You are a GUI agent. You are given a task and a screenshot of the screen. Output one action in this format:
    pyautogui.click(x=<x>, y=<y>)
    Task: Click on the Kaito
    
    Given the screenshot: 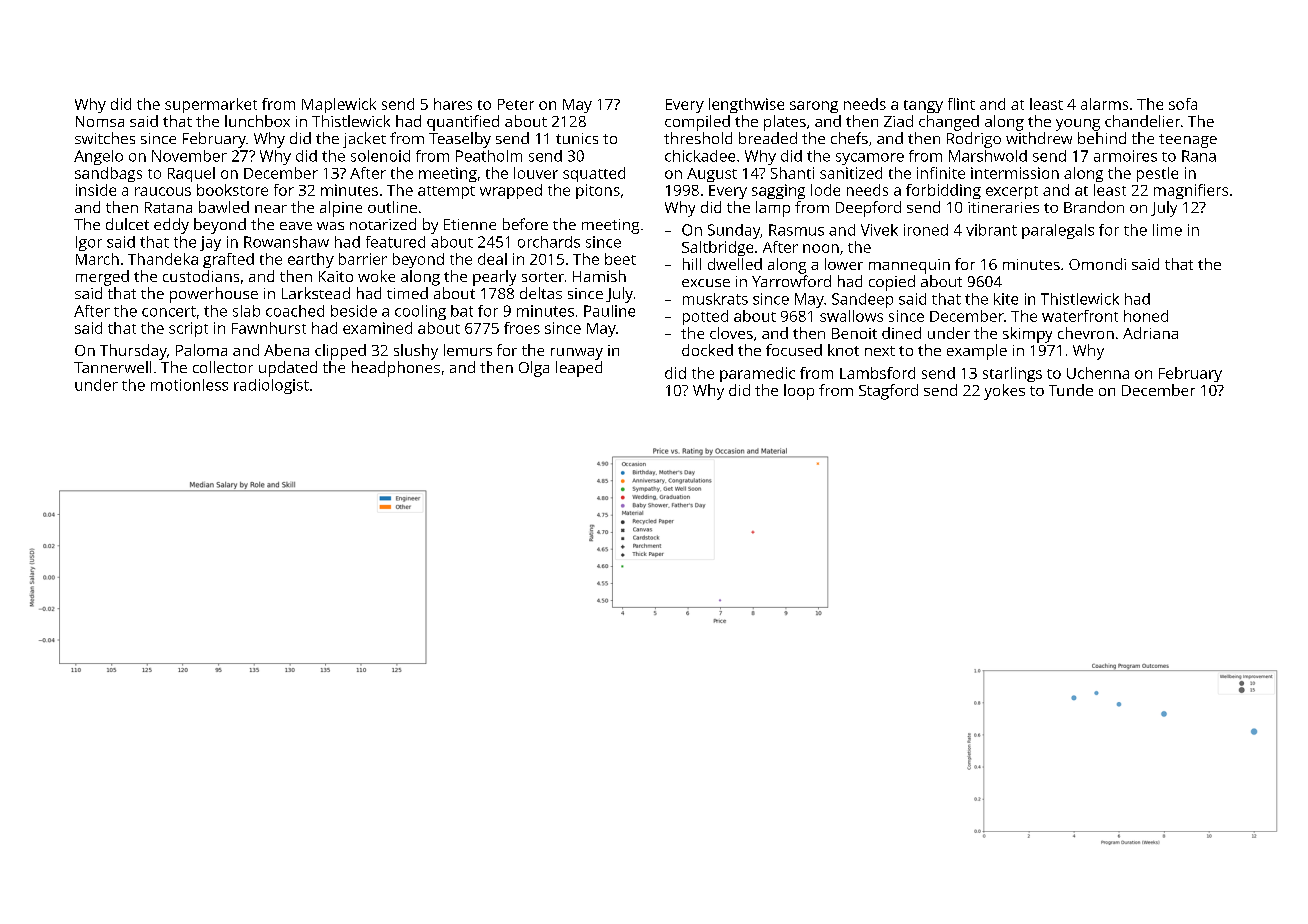 What is the action you would take?
    pyautogui.click(x=336, y=276)
